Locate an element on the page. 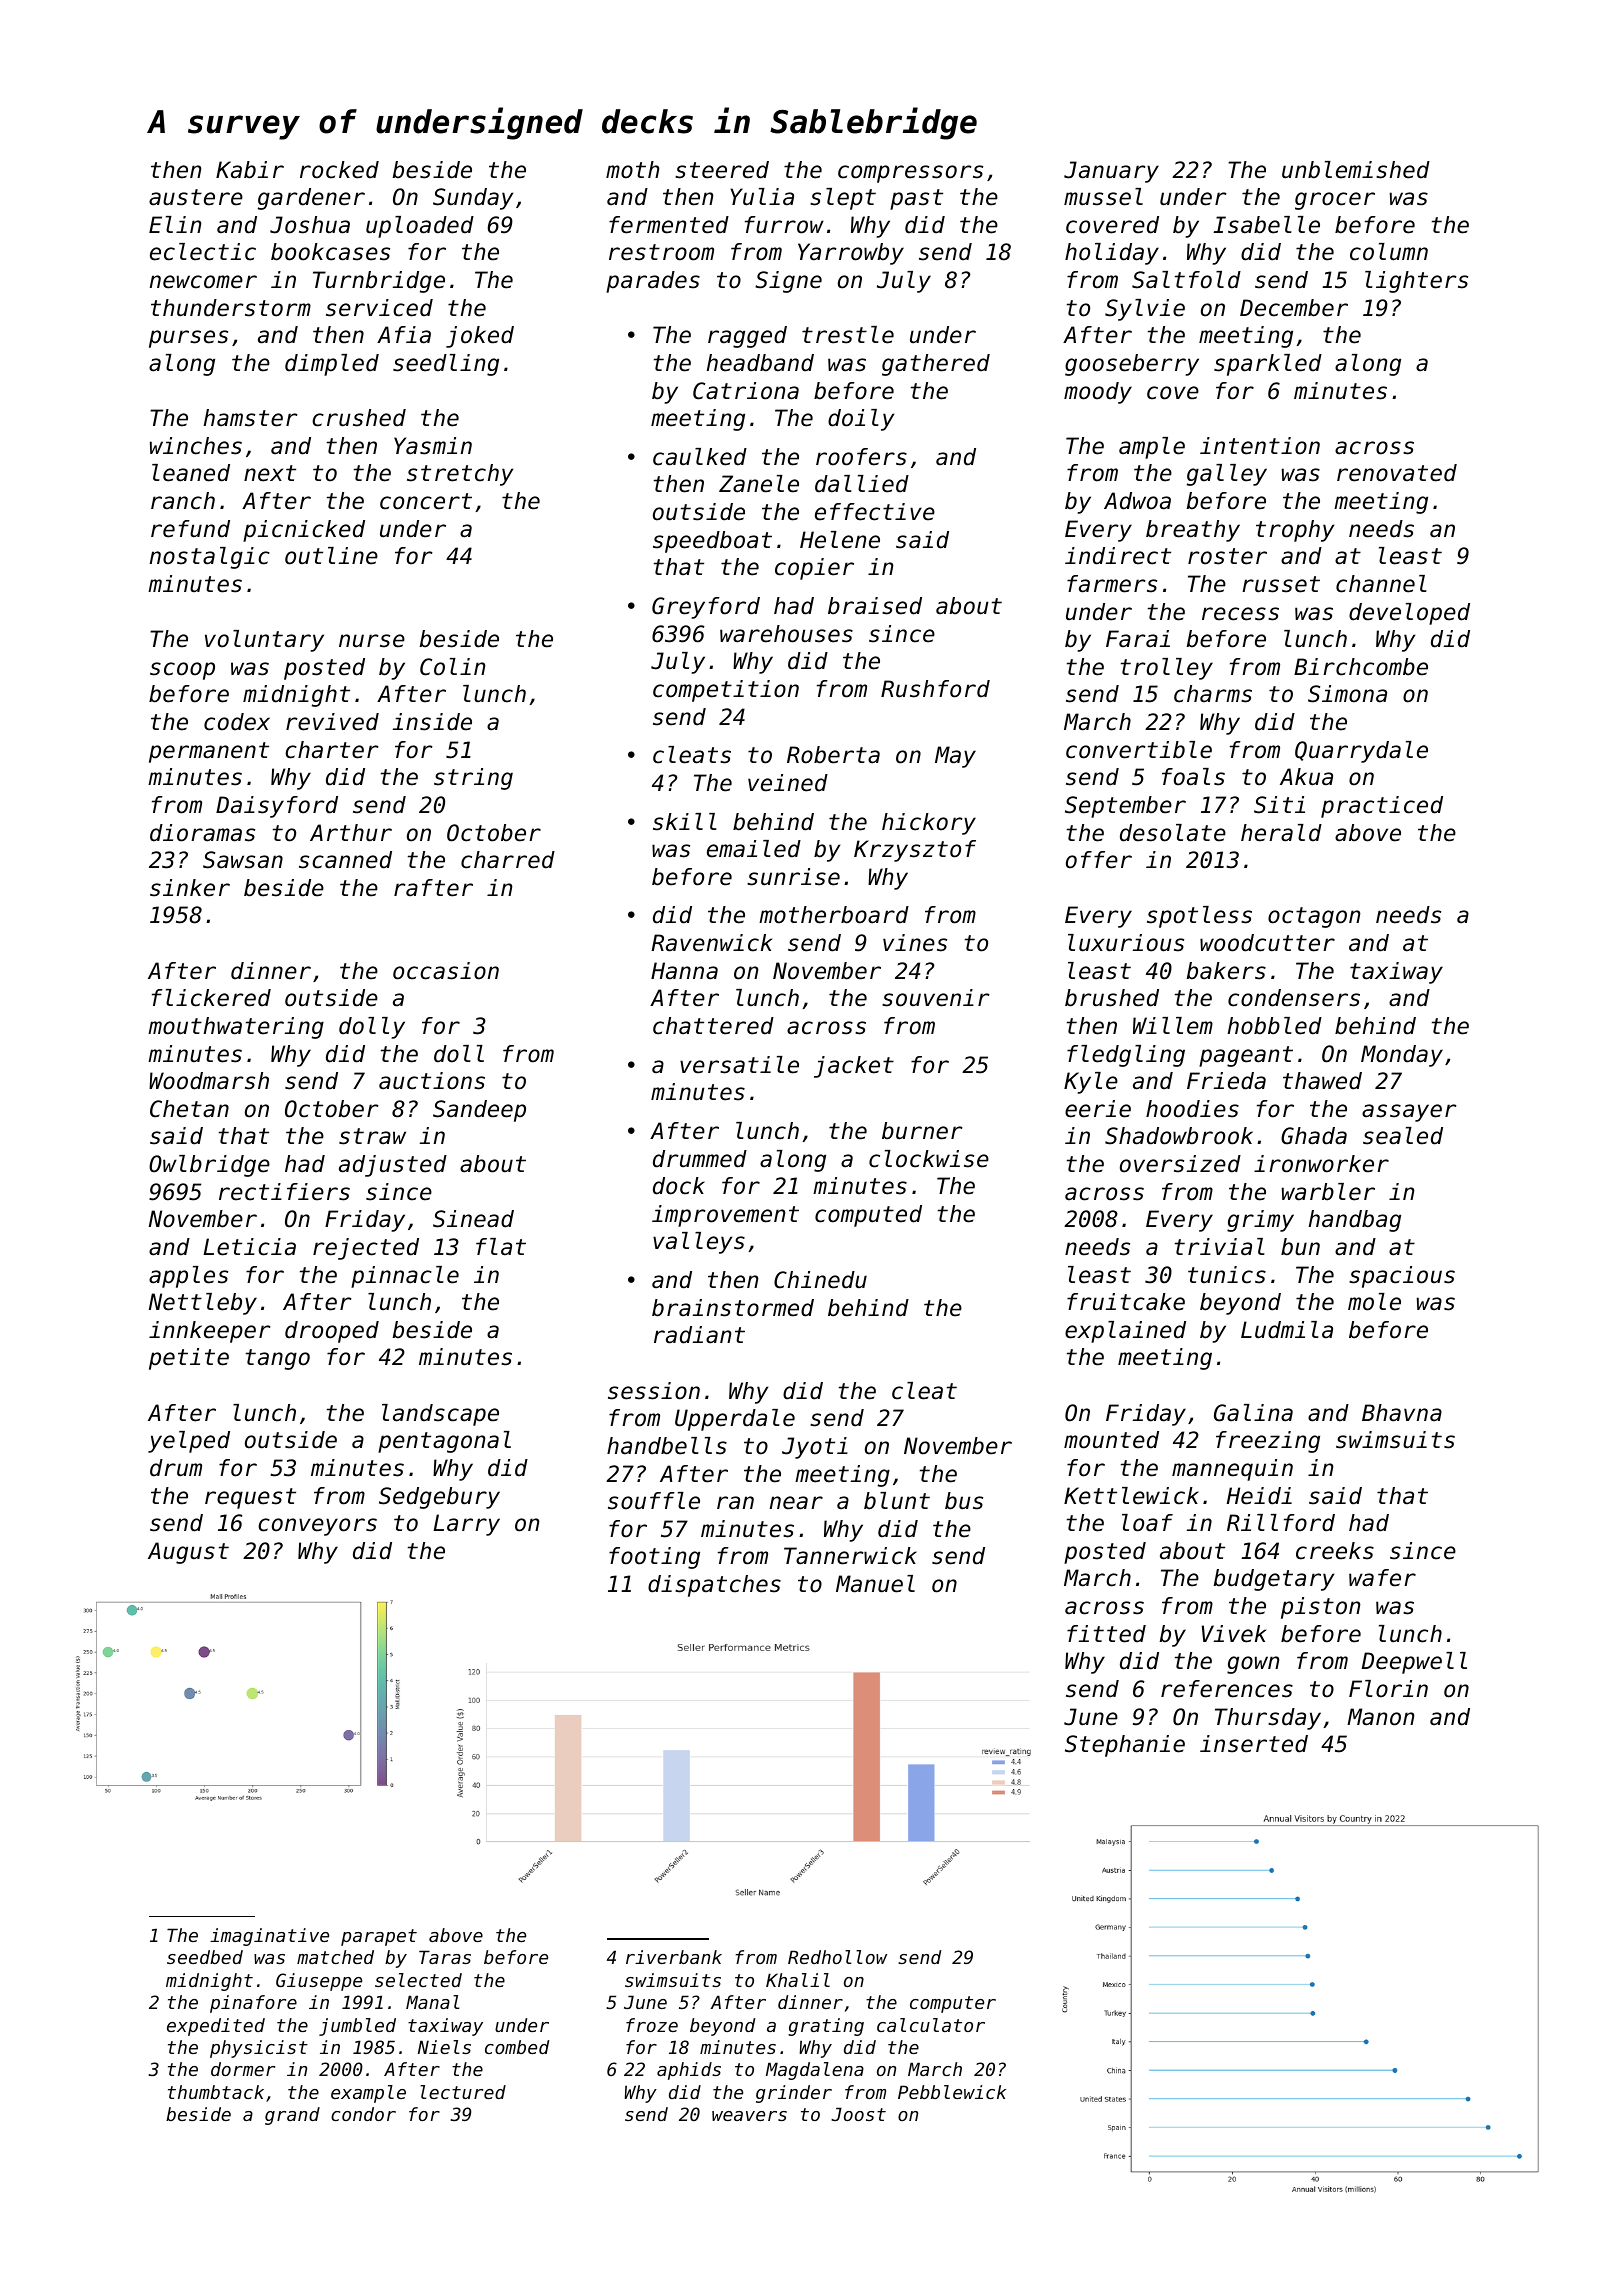 The height and width of the page is (2292, 1620). aphids is located at coordinates (689, 2071).
